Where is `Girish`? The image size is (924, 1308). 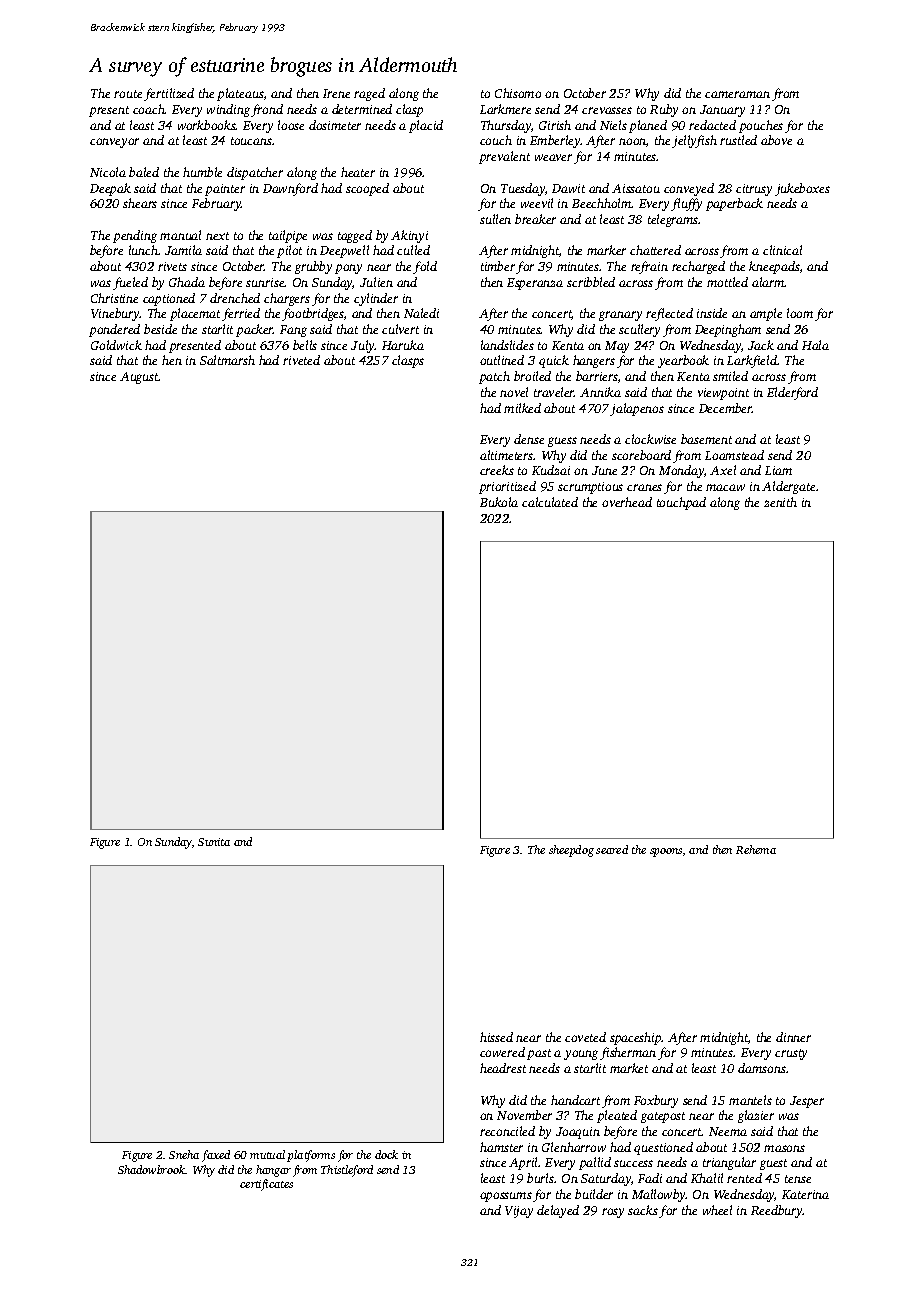 Girish is located at coordinates (555, 125).
